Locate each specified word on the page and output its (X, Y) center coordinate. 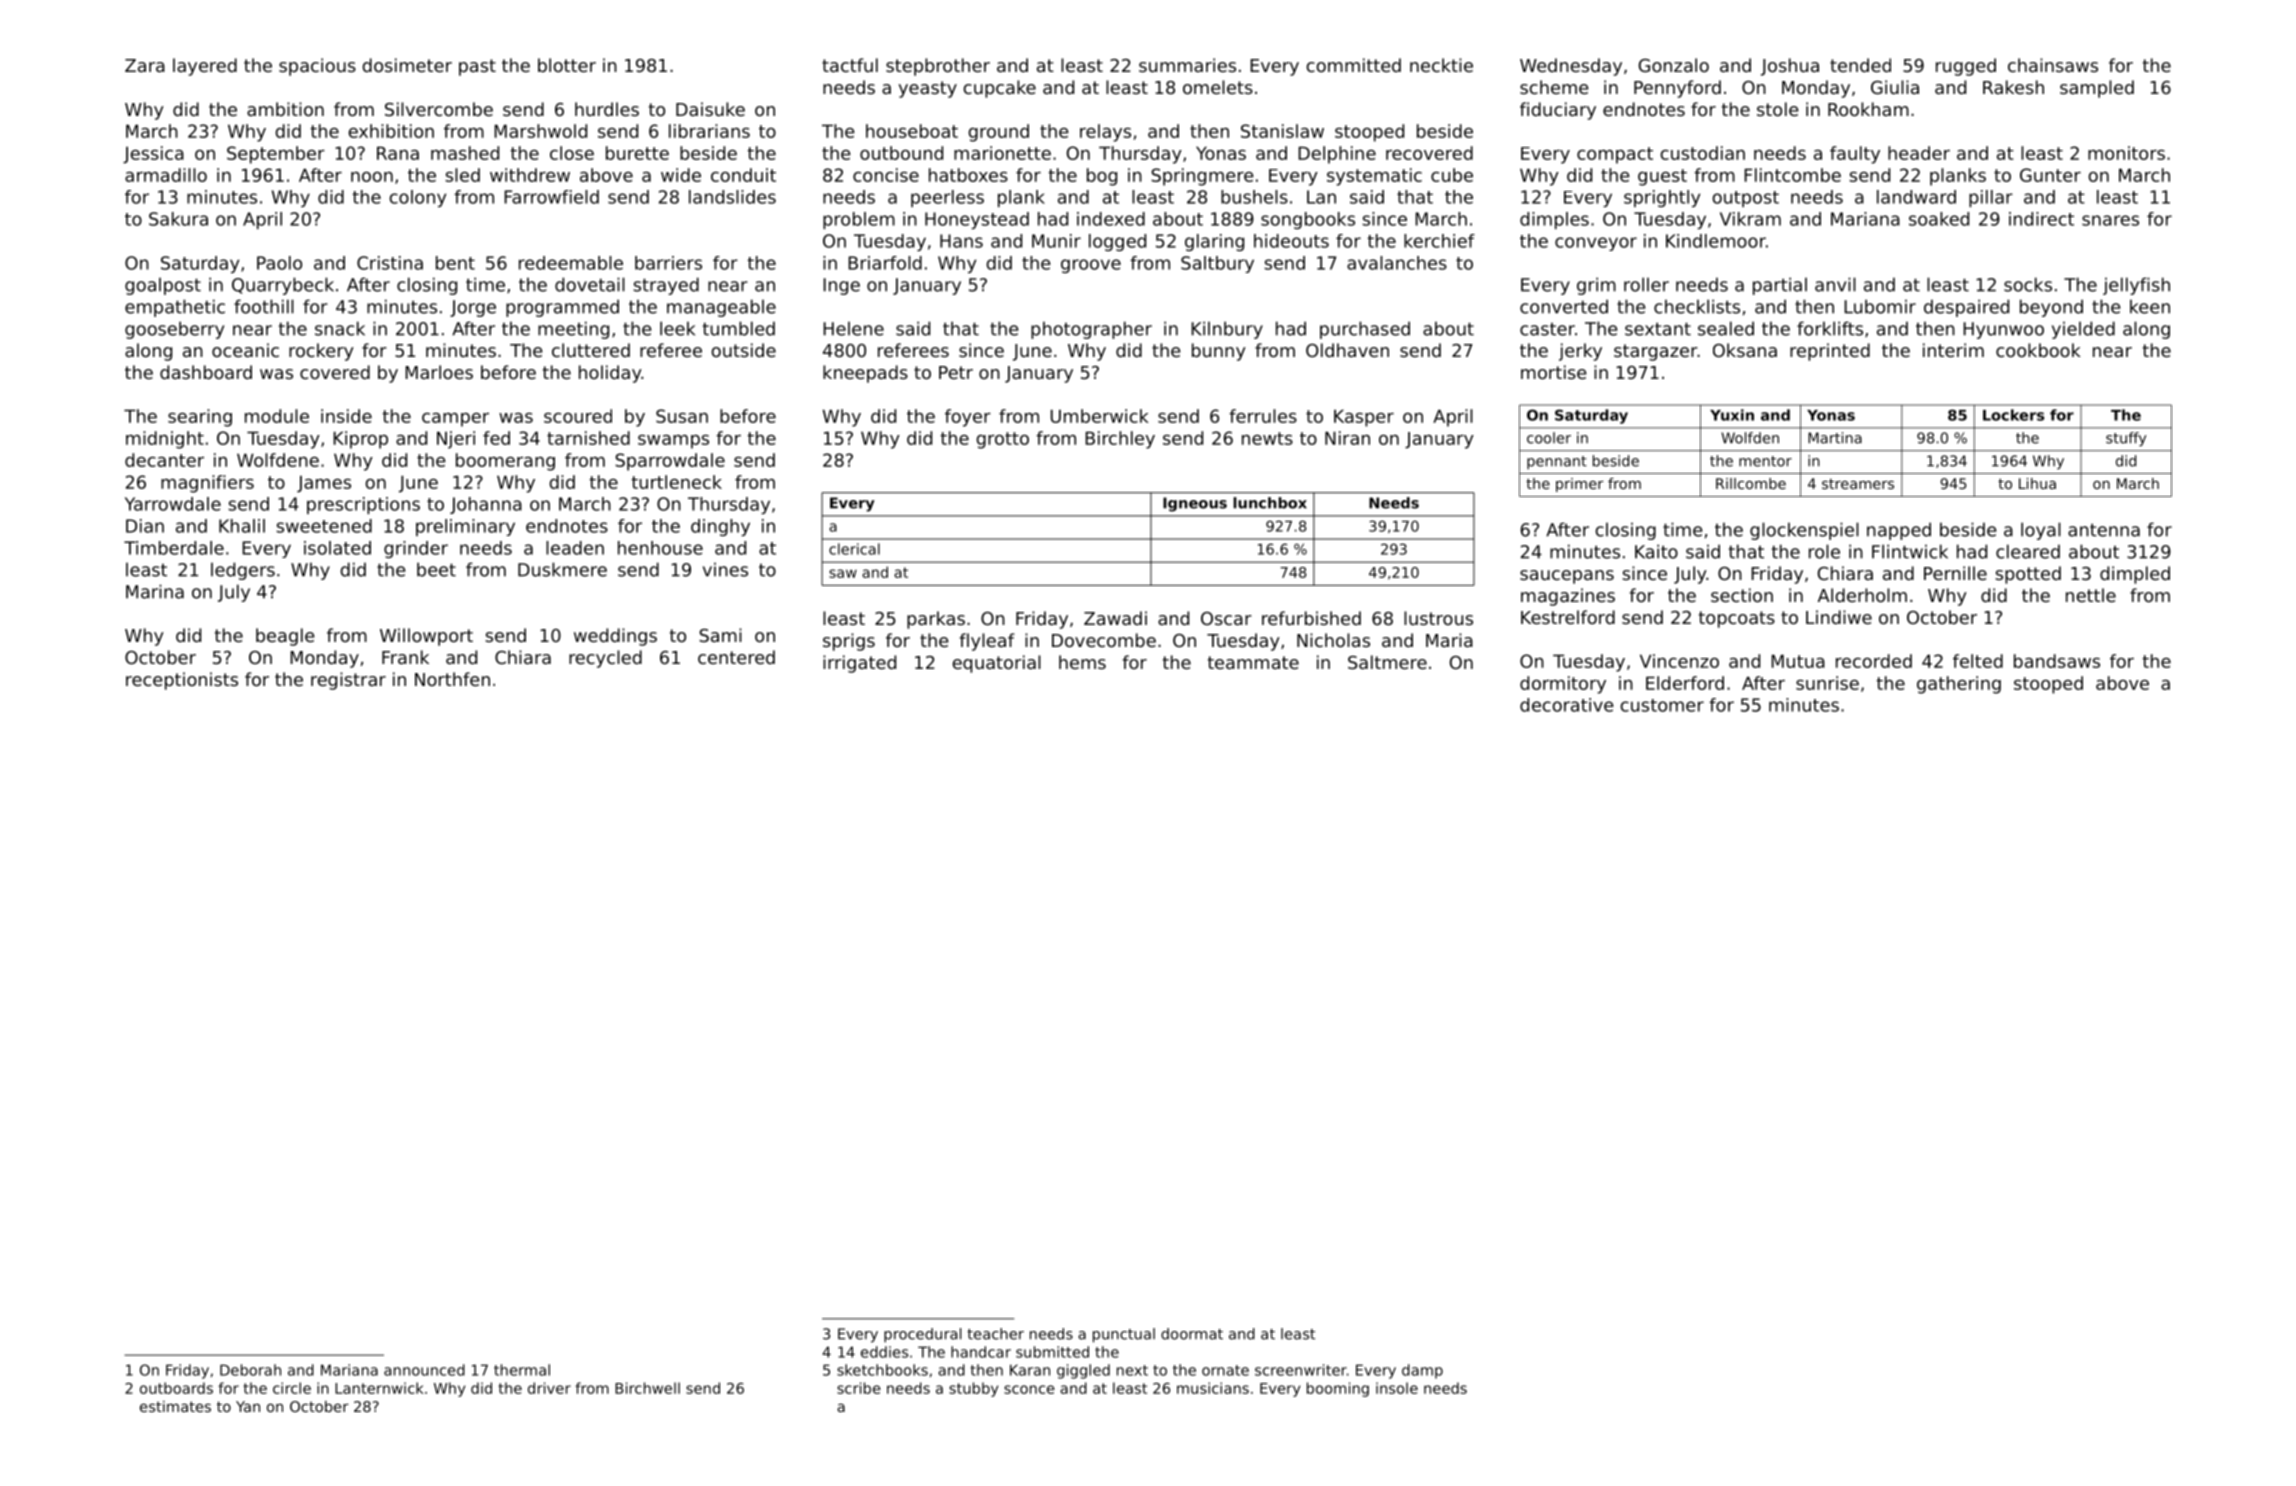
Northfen (452, 679)
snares (2110, 220)
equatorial (997, 664)
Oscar (1226, 618)
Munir (1056, 241)
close (572, 153)
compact (1615, 155)
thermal (522, 1370)
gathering (1959, 685)
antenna (2104, 530)
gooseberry (174, 330)
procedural (922, 1335)
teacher (995, 1334)
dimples (1554, 220)
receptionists (182, 681)
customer (1662, 705)
